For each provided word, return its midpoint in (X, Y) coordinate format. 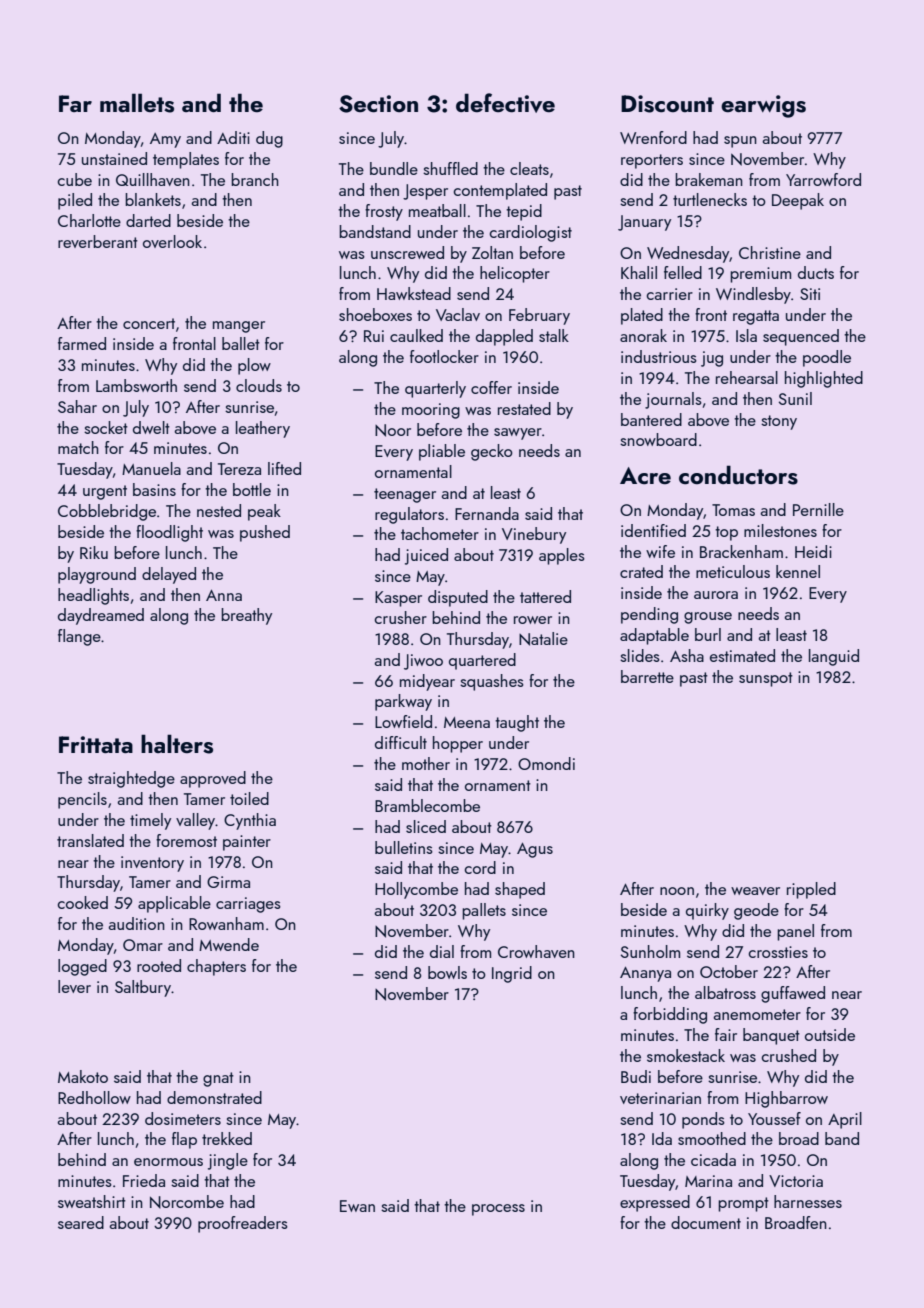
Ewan (357, 1206)
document (706, 1222)
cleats (529, 168)
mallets (137, 103)
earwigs (763, 106)
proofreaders (243, 1224)
